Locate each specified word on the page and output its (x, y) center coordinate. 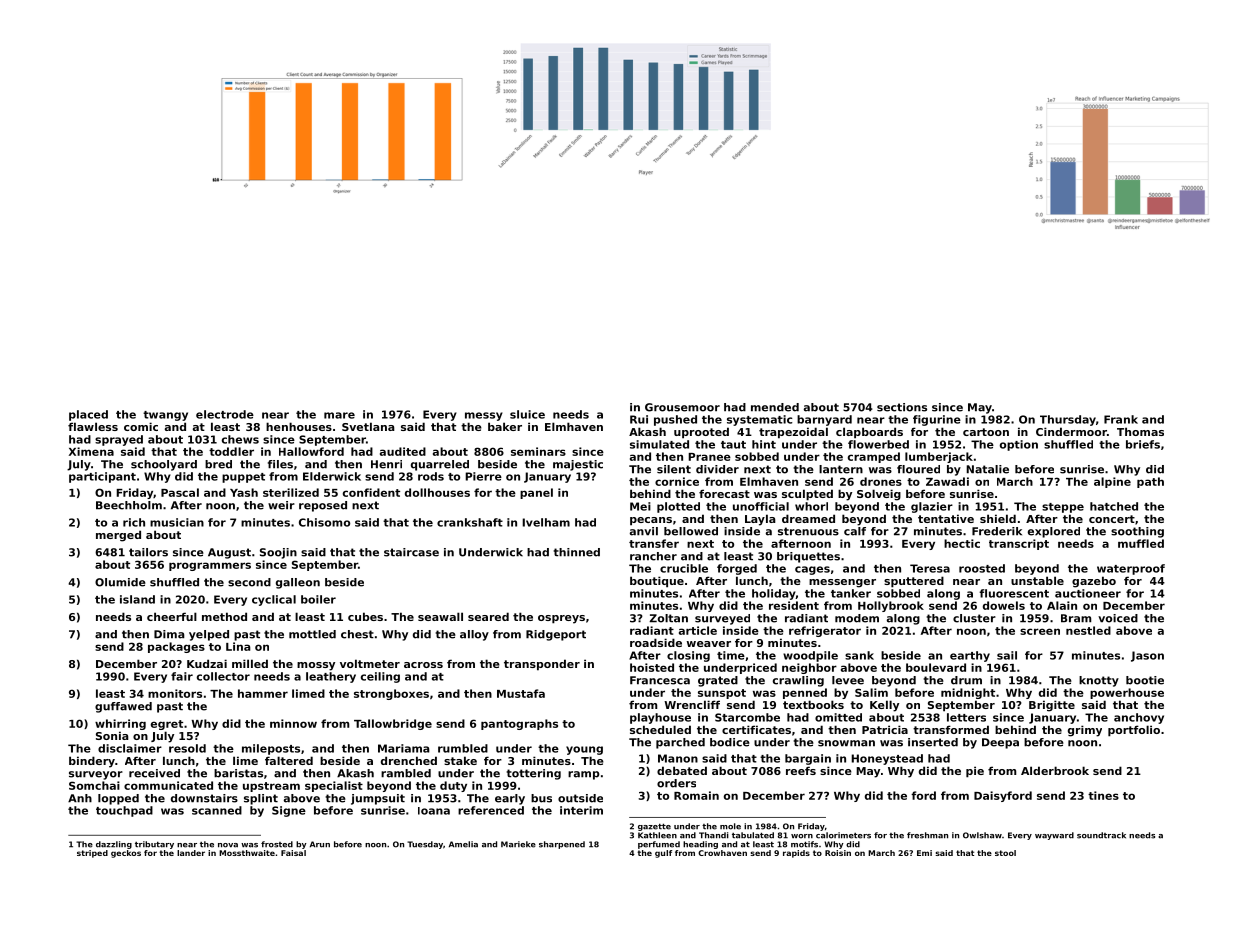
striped (92, 854)
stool (1005, 853)
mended (775, 407)
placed (88, 415)
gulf (663, 854)
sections (902, 407)
